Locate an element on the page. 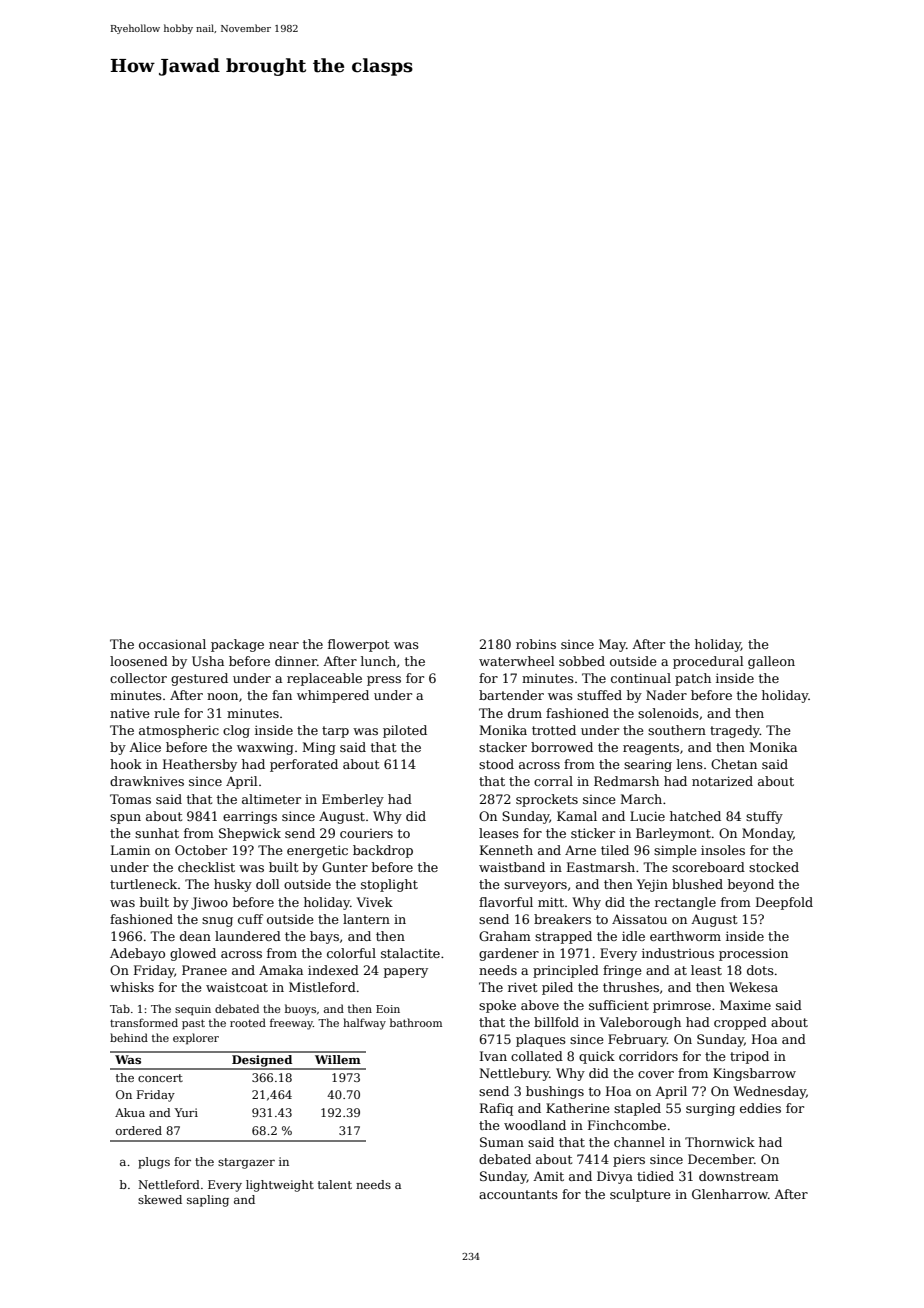  Ivan is located at coordinates (493, 1056).
